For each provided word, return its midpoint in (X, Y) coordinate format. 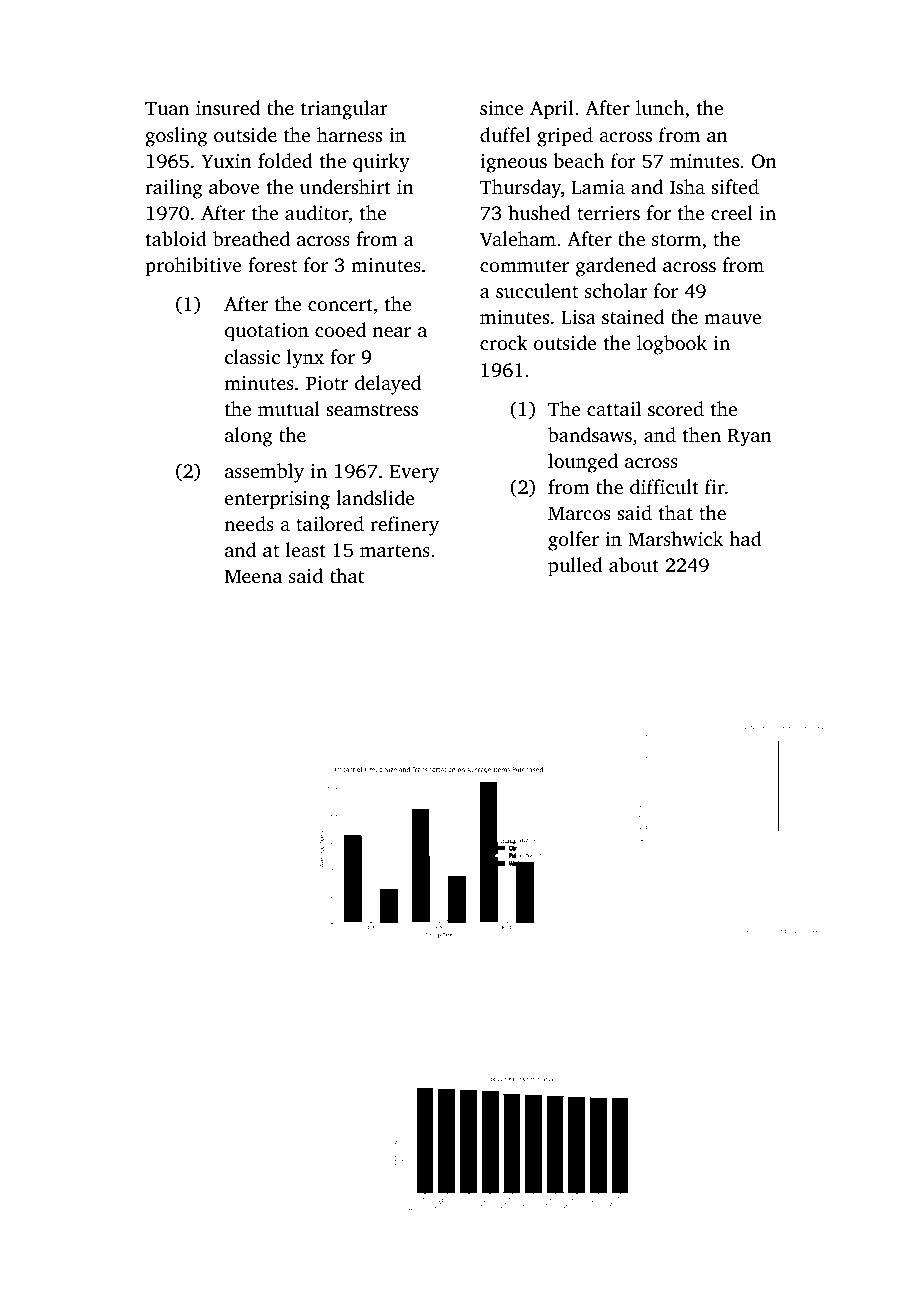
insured (228, 107)
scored (676, 408)
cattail (614, 408)
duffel (505, 134)
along (249, 437)
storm (676, 240)
